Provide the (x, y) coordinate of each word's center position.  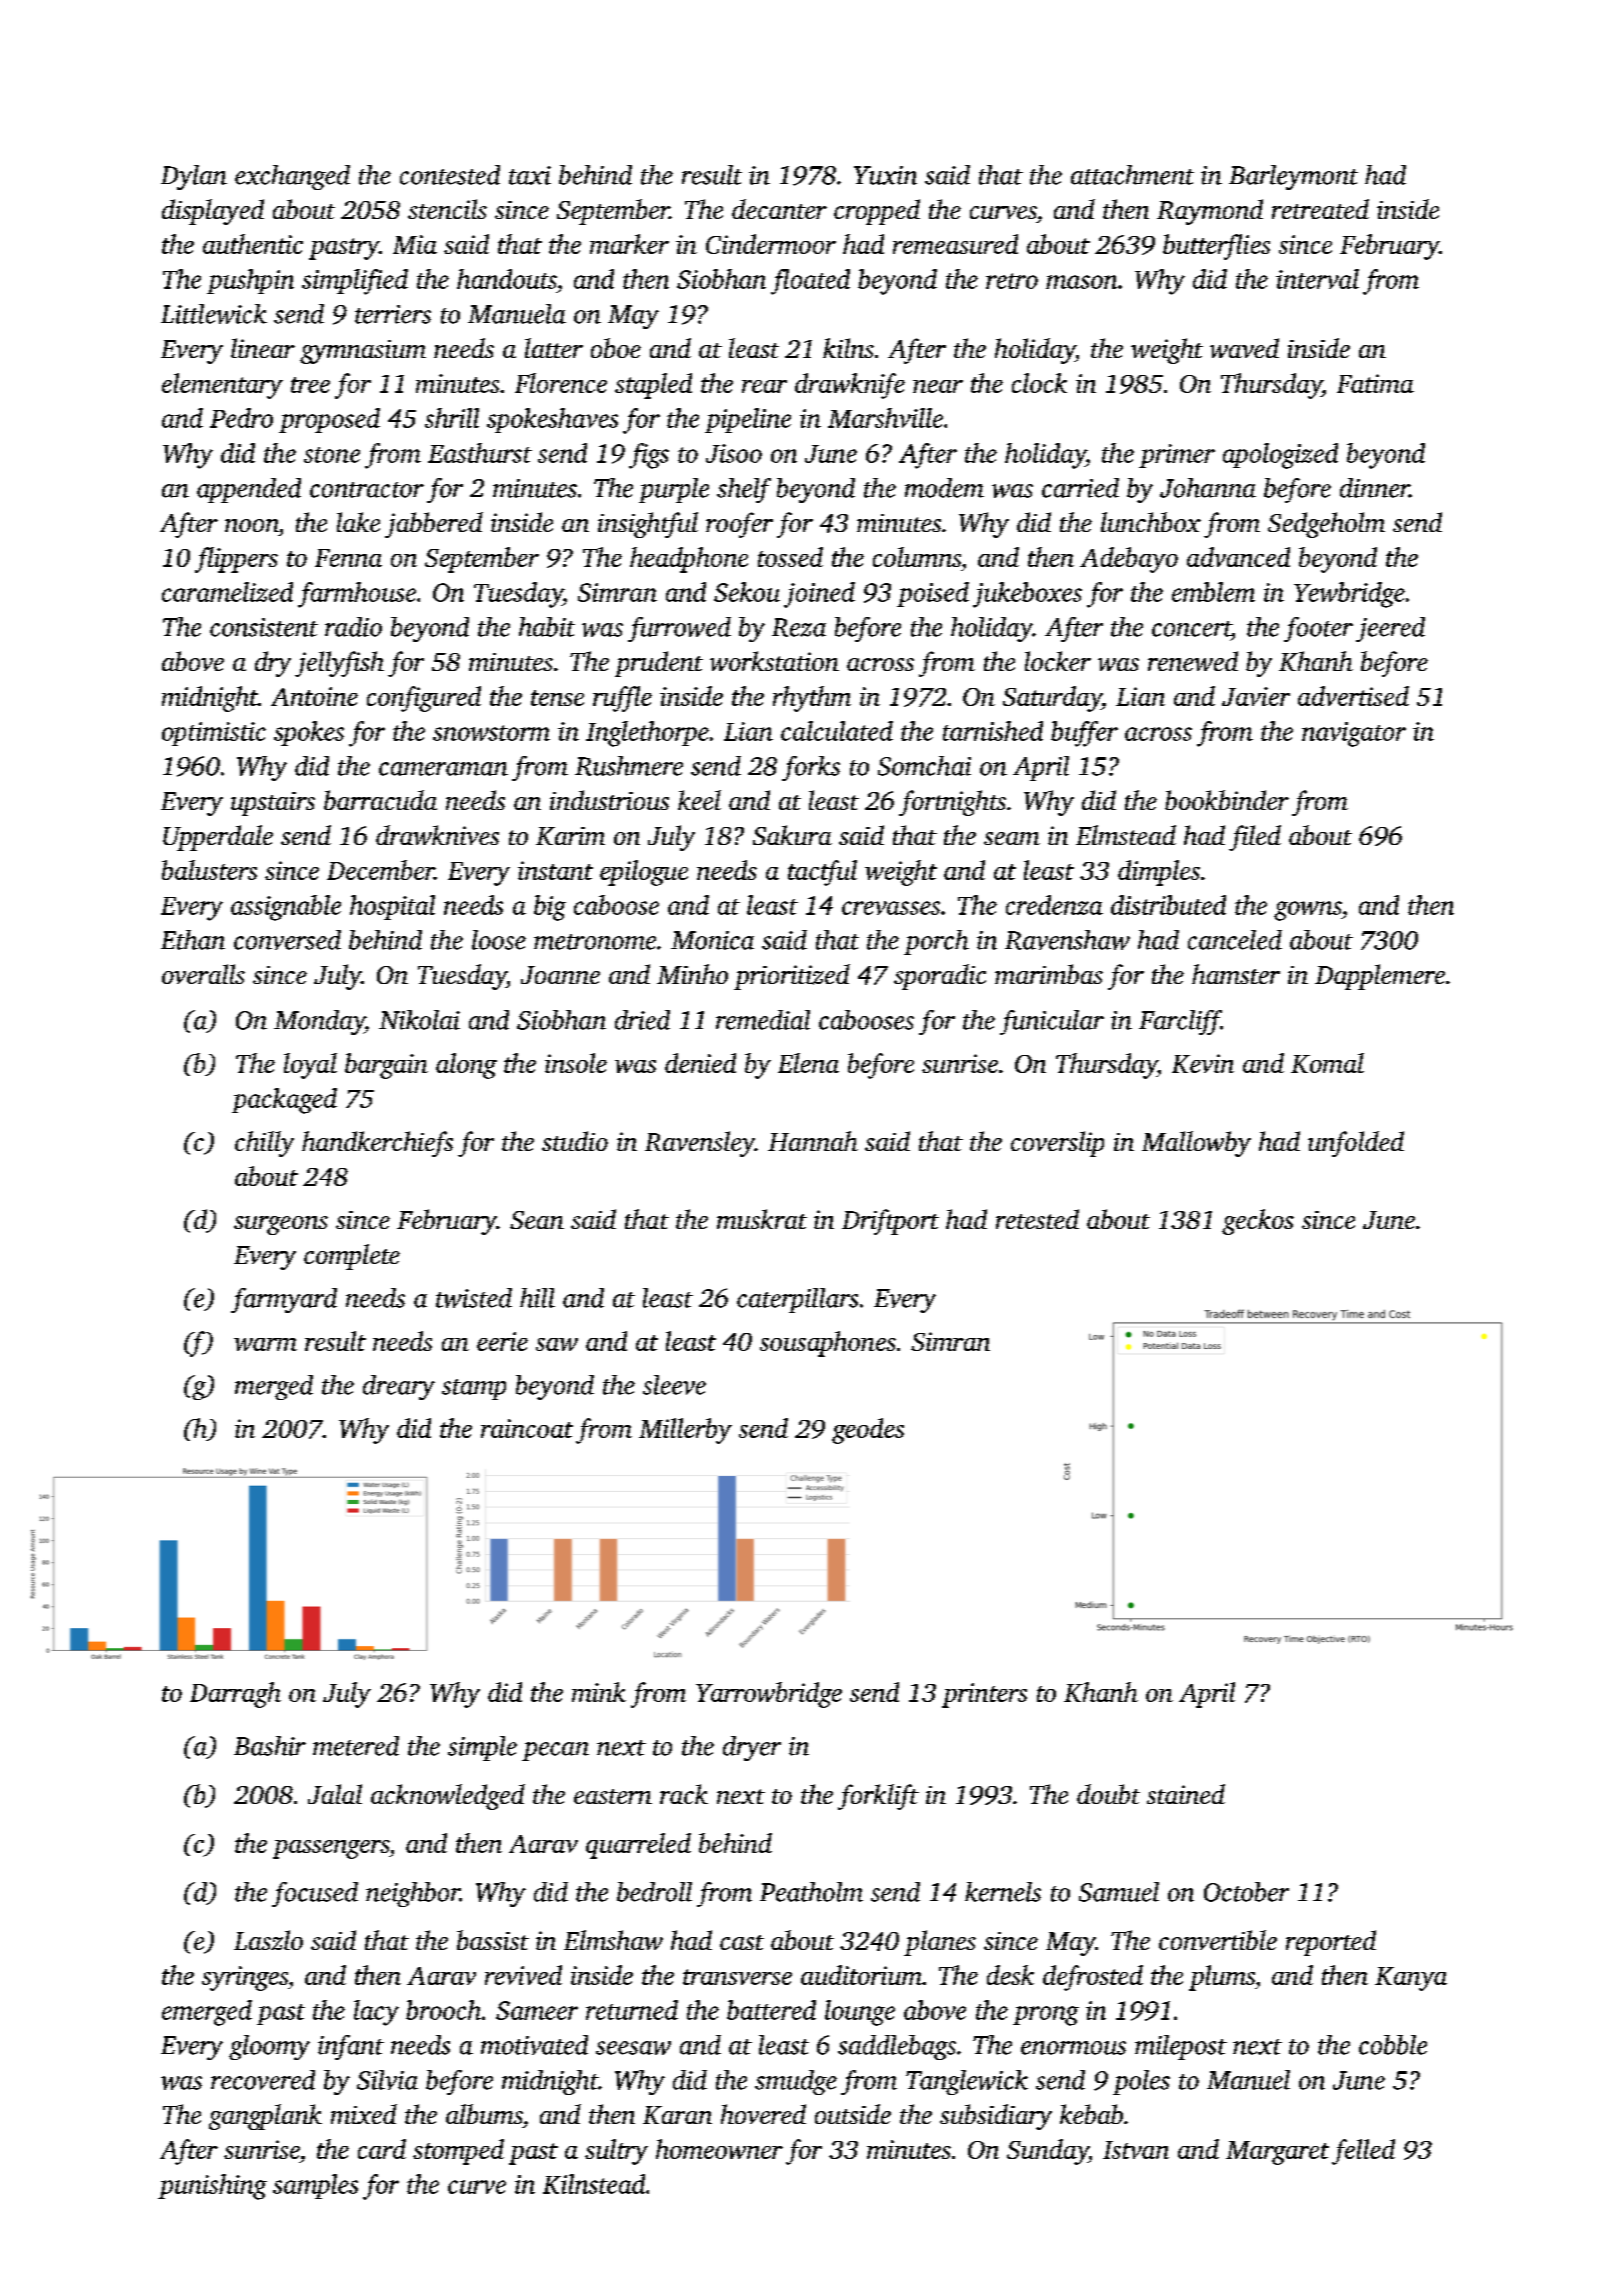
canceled (1235, 940)
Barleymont (1293, 177)
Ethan (193, 940)
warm (265, 1344)
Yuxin (885, 175)
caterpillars (797, 1300)
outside (853, 2114)
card (382, 2149)
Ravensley (700, 1144)
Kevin (1203, 1063)
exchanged (292, 177)
